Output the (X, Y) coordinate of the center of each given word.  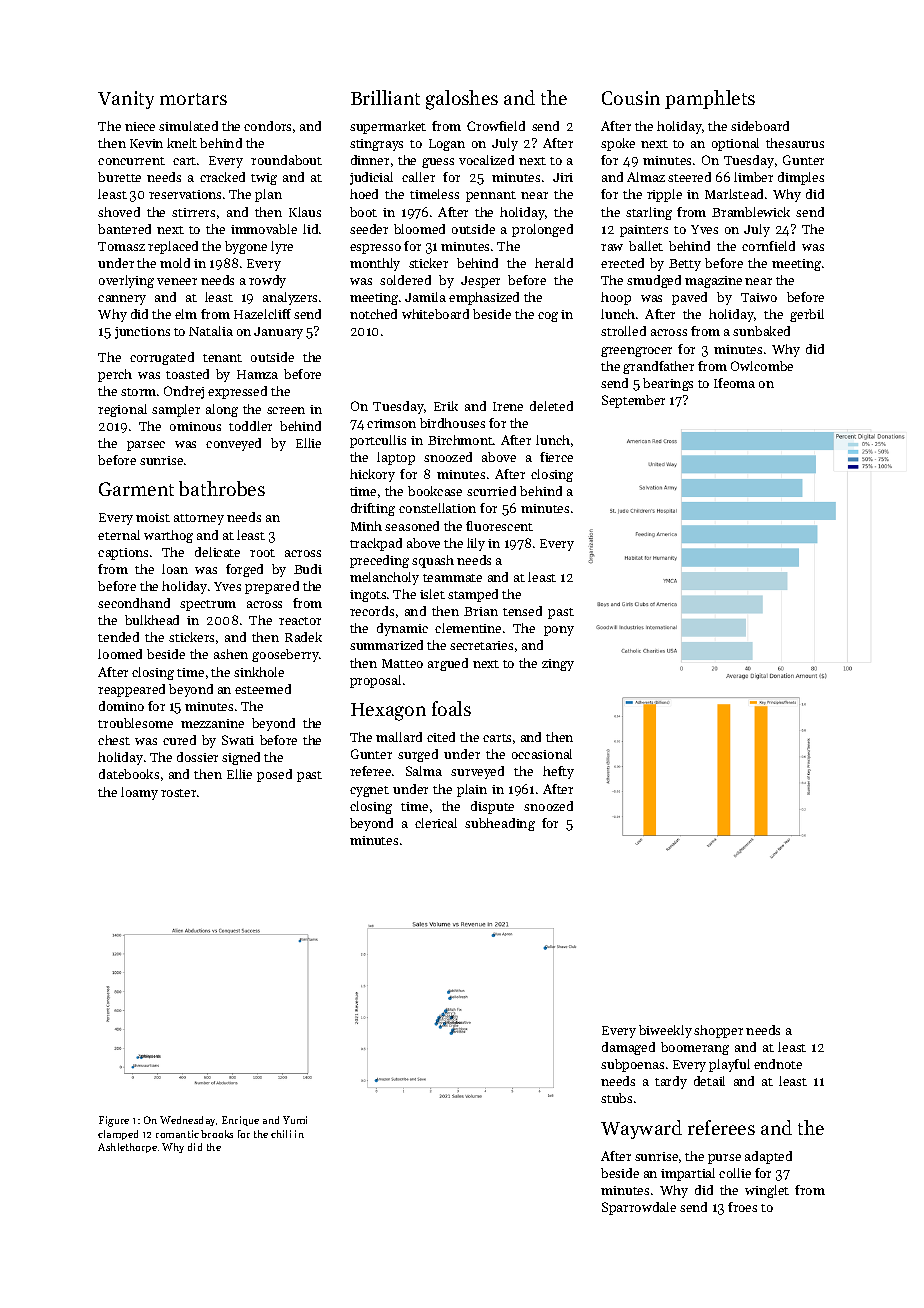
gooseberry (285, 655)
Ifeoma (734, 383)
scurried (491, 491)
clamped (118, 1135)
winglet (767, 1191)
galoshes (462, 100)
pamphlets (710, 99)
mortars (193, 99)
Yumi (295, 1120)
